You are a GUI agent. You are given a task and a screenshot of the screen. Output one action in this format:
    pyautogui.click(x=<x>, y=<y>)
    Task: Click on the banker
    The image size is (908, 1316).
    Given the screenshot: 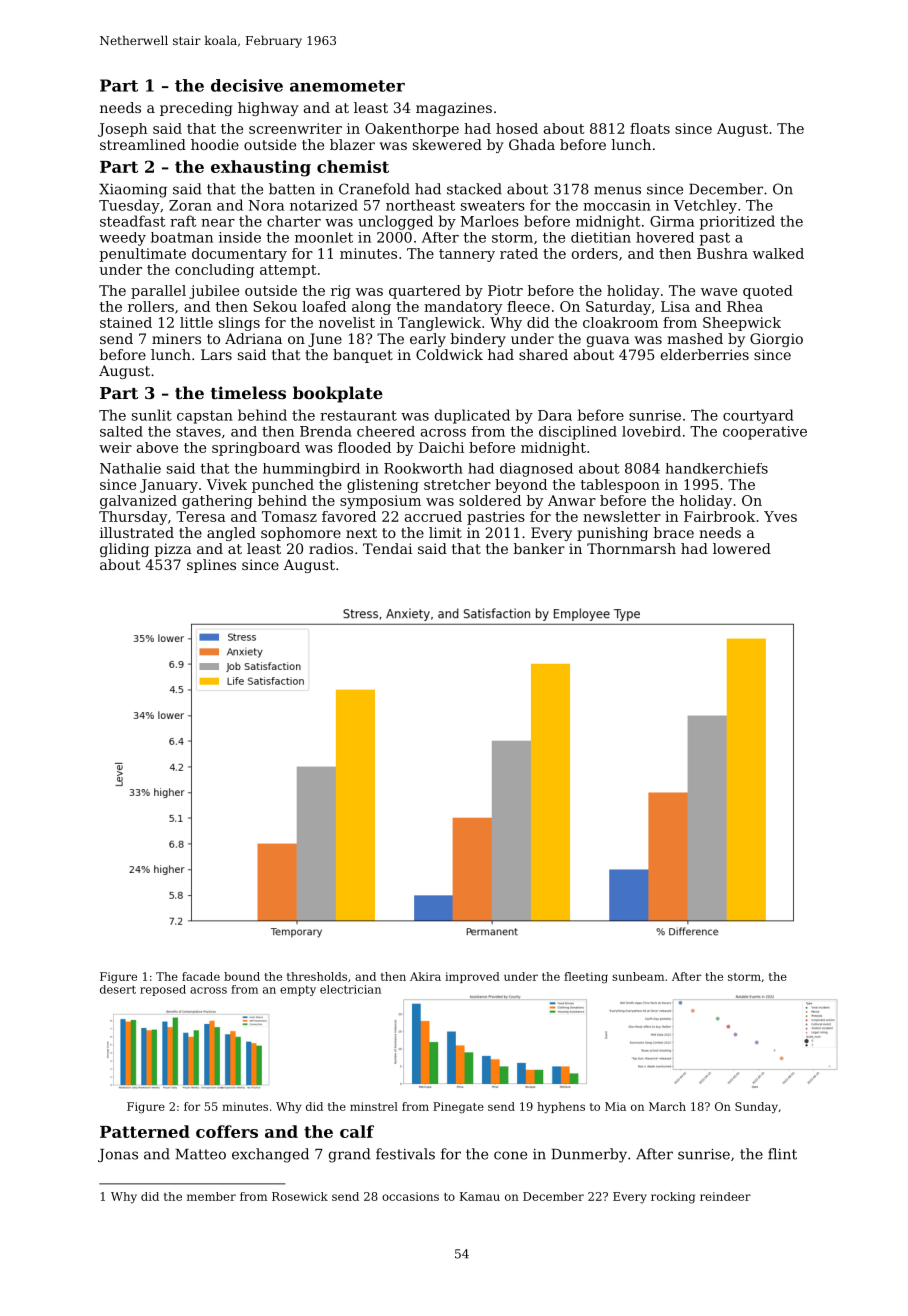 What is the action you would take?
    pyautogui.click(x=539, y=548)
